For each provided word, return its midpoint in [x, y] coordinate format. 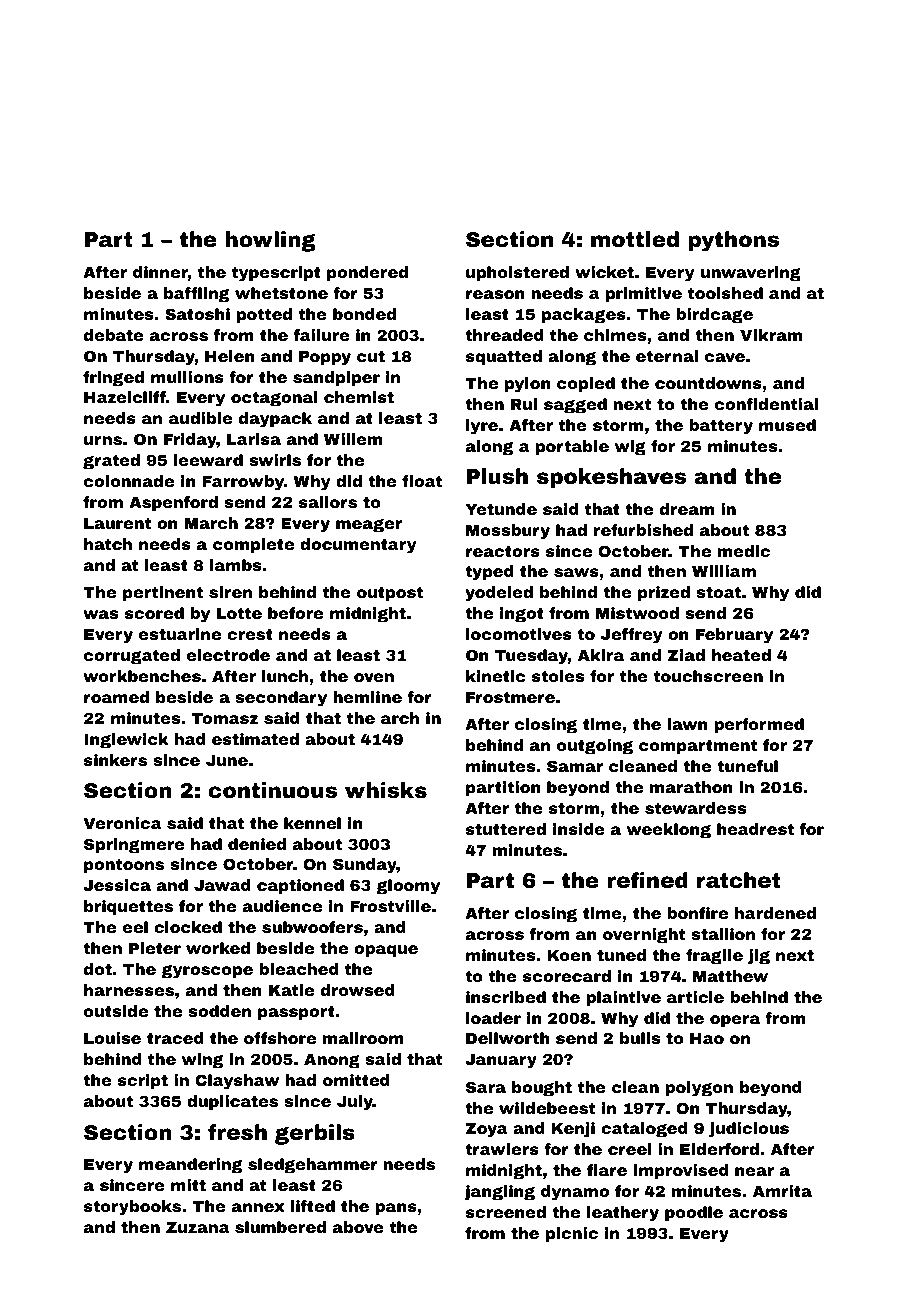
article [695, 997]
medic [744, 551]
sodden [219, 1011]
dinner [160, 272]
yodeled [499, 594]
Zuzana [198, 1227]
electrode [228, 655]
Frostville [390, 906]
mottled [635, 239]
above [358, 1227]
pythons [734, 241]
